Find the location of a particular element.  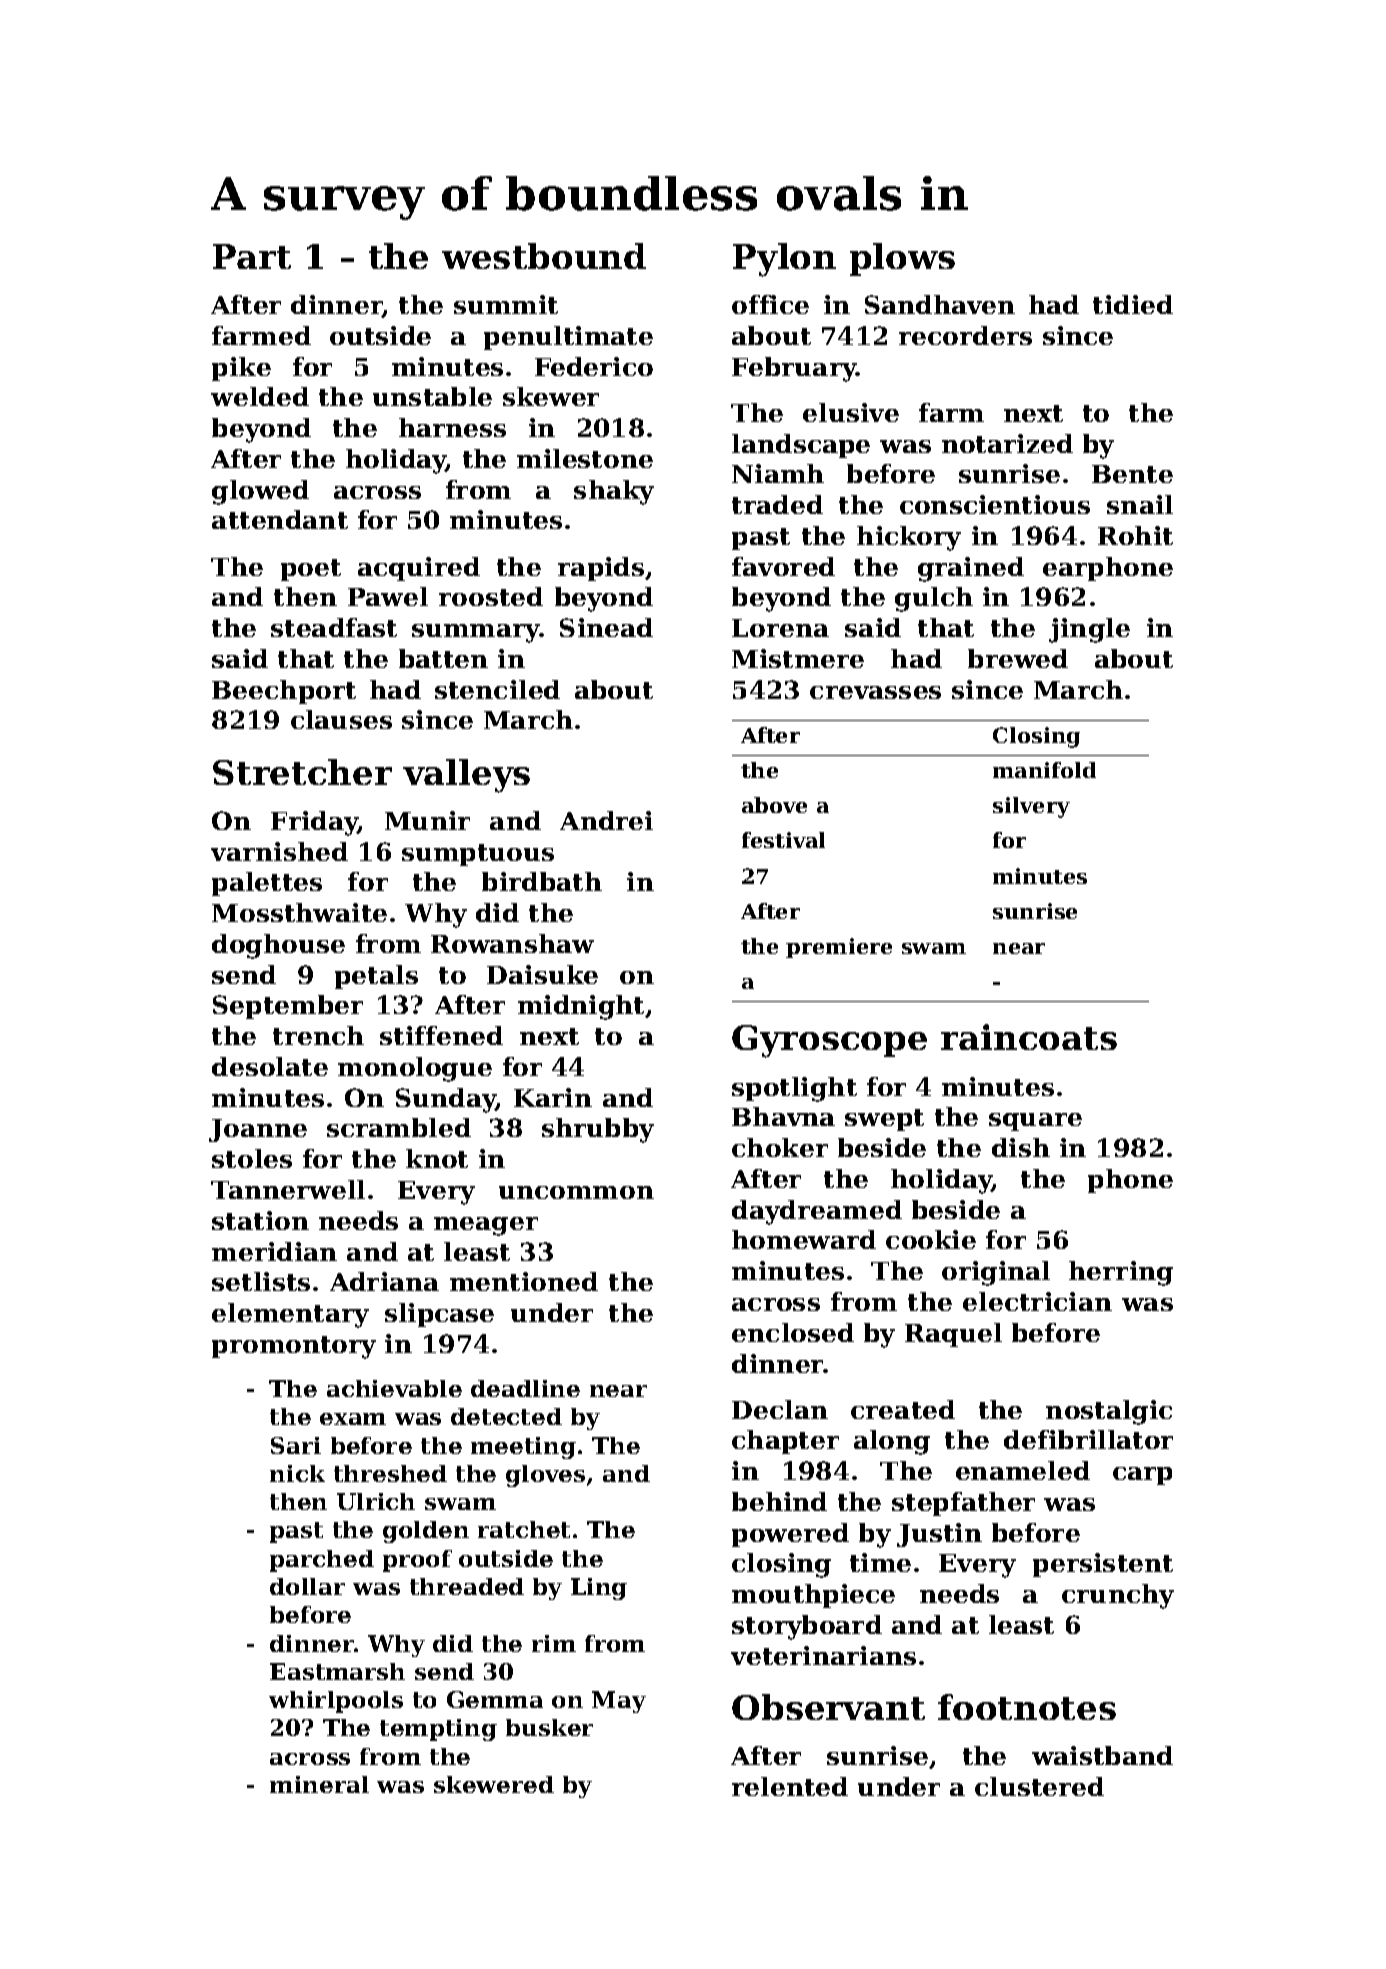

homeward is located at coordinates (804, 1239).
